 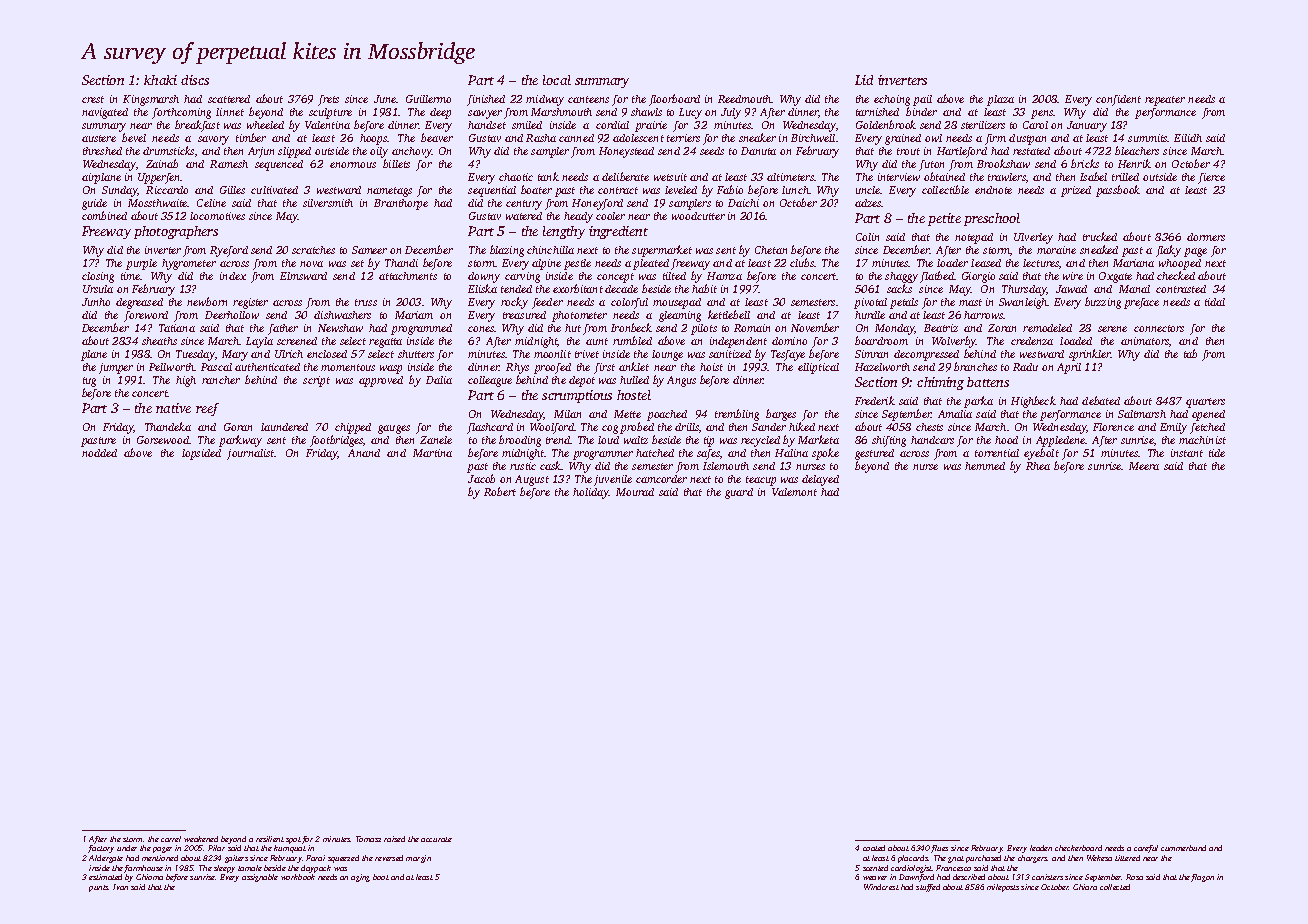 What do you see at coordinates (1173, 428) in the screenshot?
I see `Emily` at bounding box center [1173, 428].
